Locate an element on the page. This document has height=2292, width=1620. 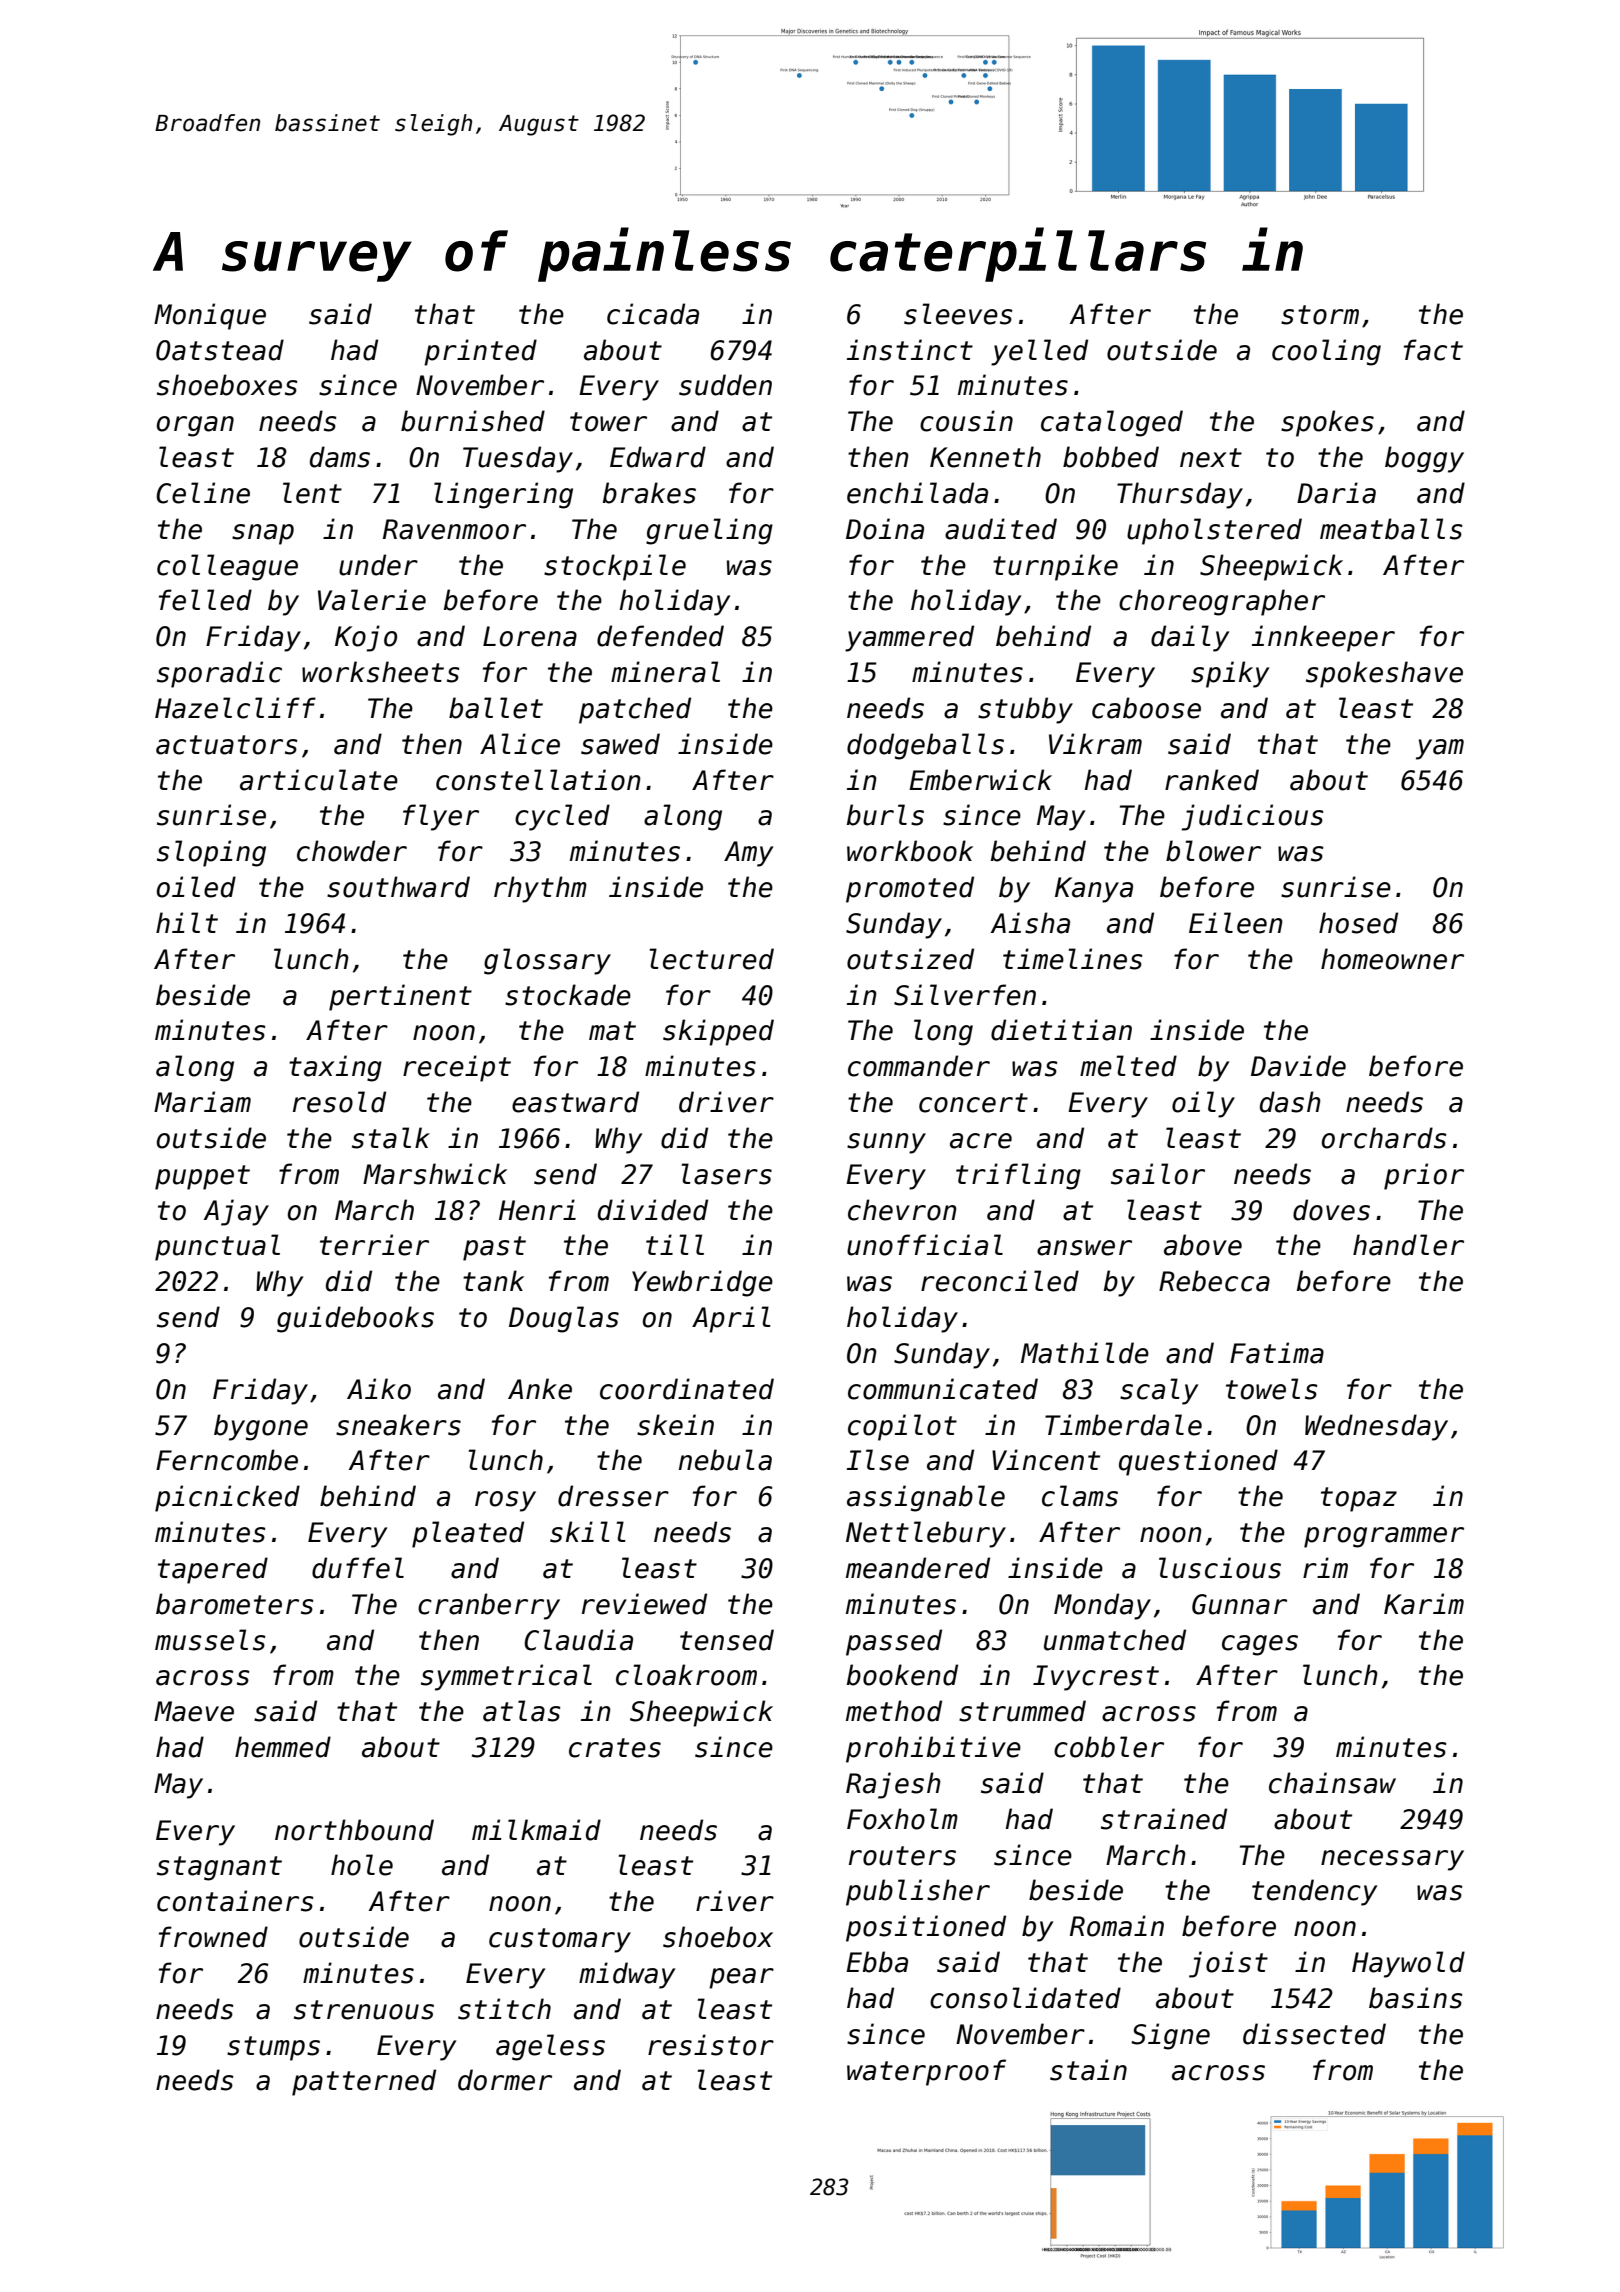
chowder is located at coordinates (352, 851).
